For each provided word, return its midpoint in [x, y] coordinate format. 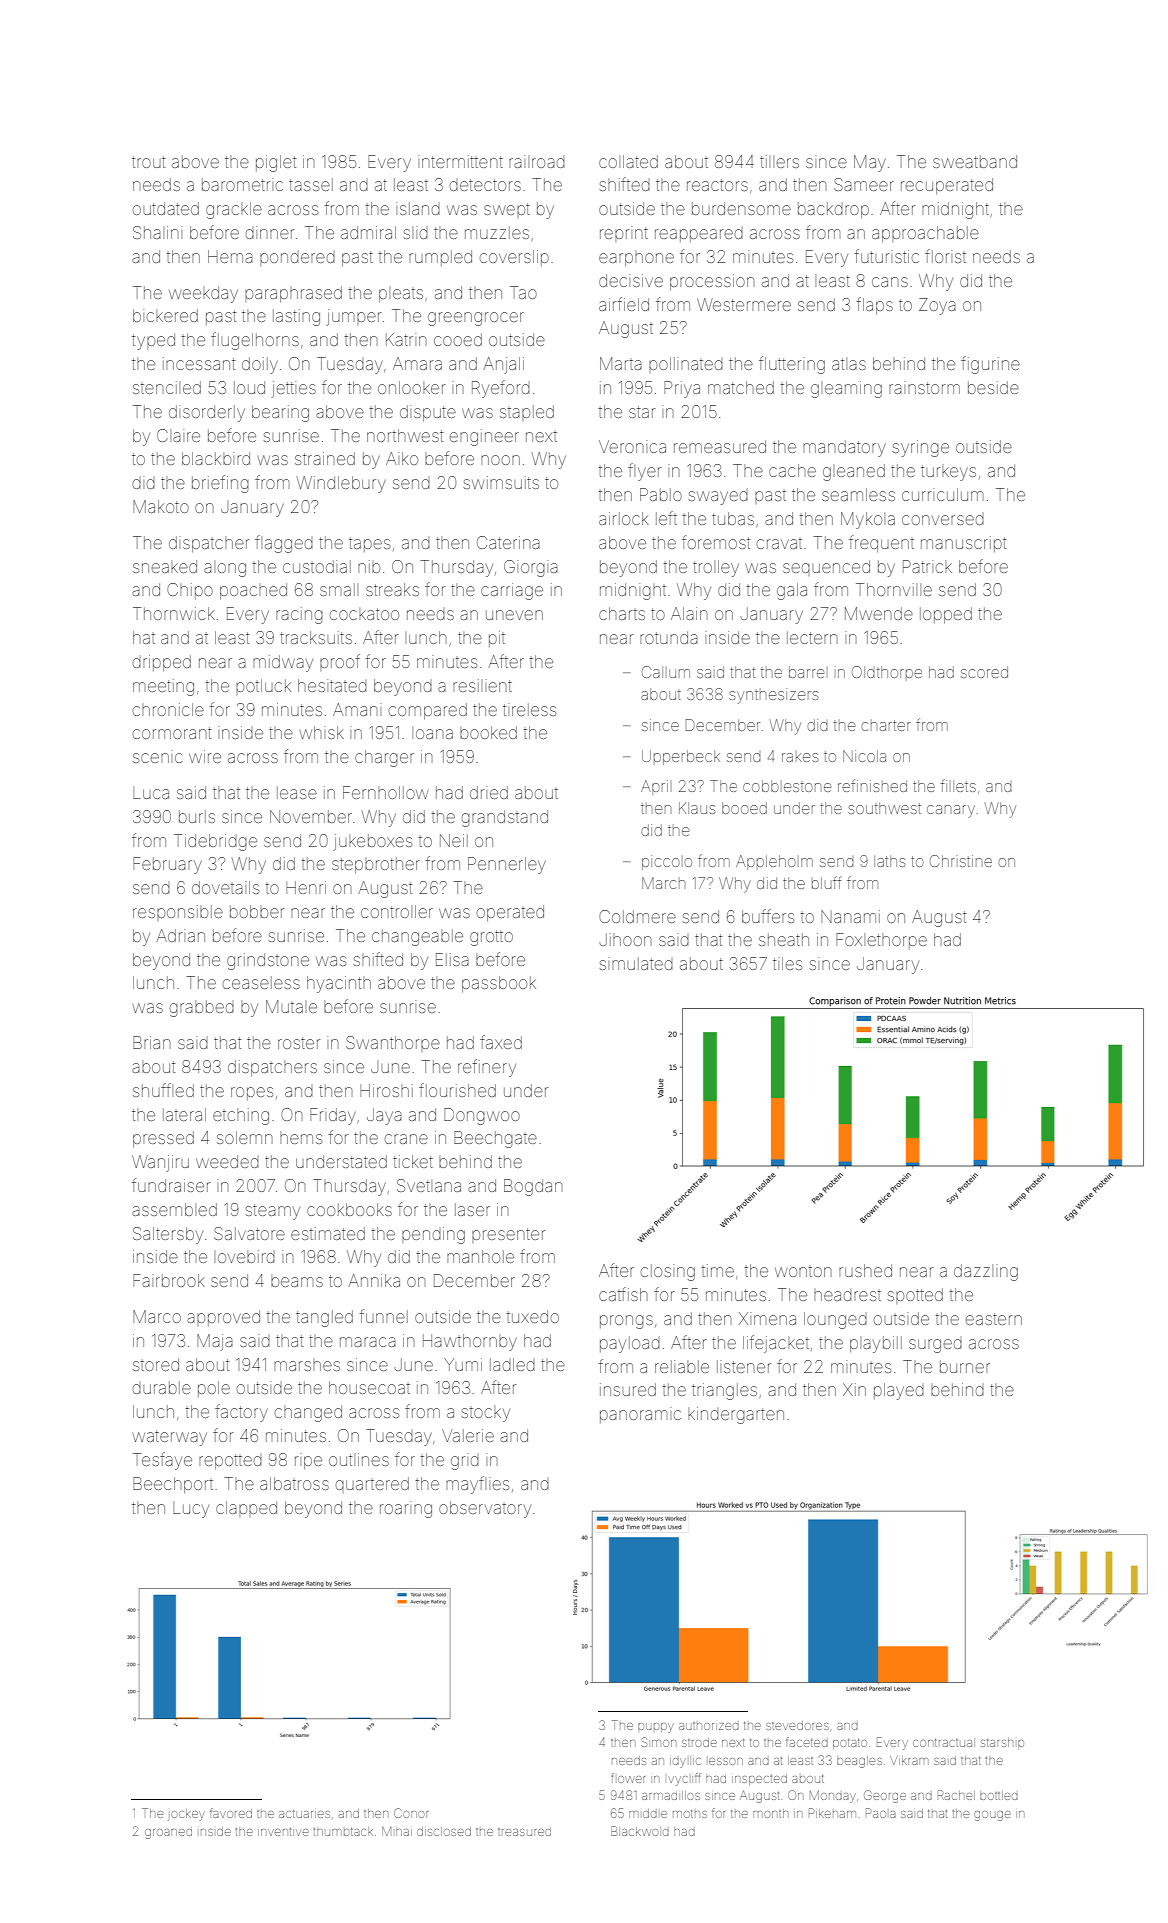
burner [965, 1366]
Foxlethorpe [881, 941]
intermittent [460, 161]
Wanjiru [160, 1163]
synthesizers [773, 696]
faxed [501, 1042]
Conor [411, 1813]
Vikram [909, 1760]
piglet [276, 163]
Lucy [191, 1510]
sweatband [975, 161]
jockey [186, 1815]
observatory [485, 1509]
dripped [162, 663]
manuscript [964, 544]
